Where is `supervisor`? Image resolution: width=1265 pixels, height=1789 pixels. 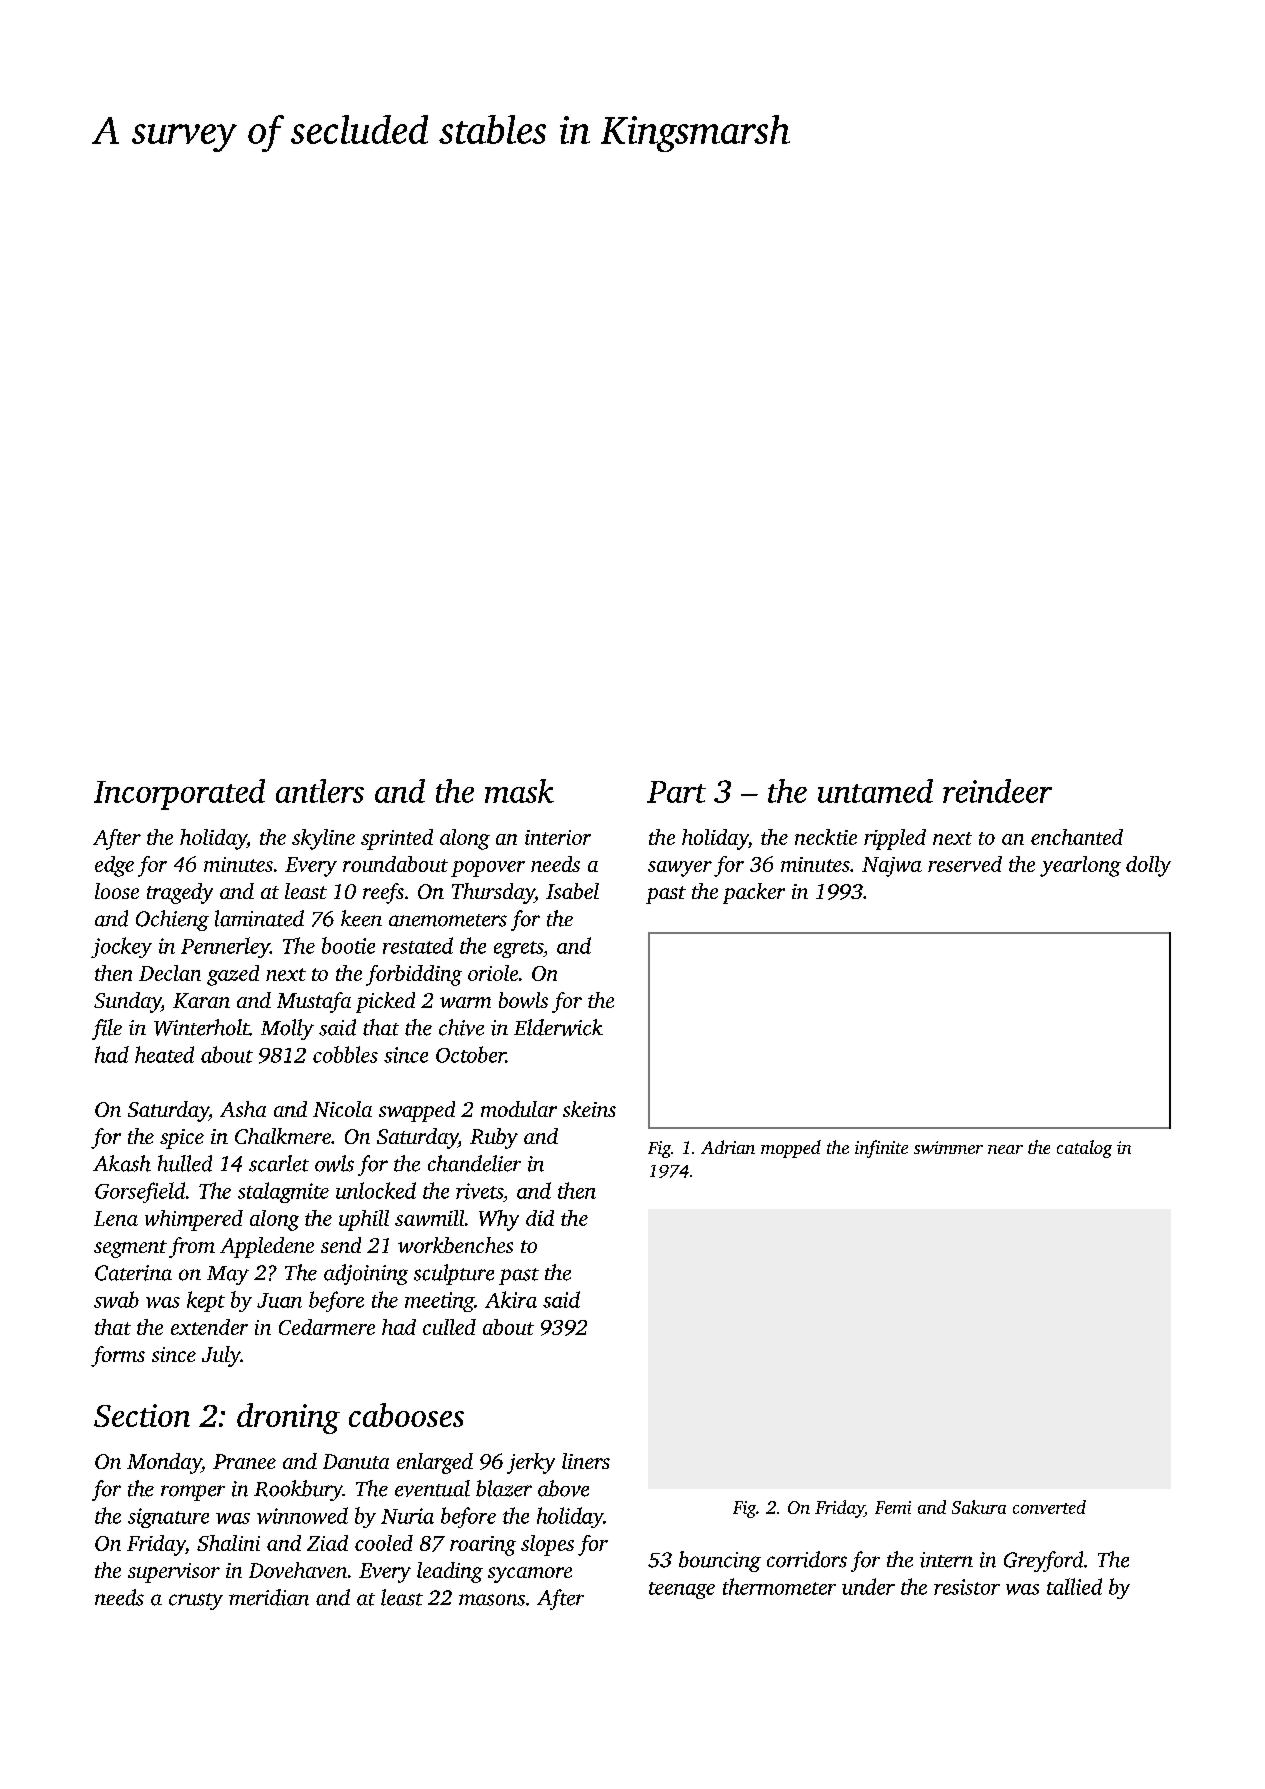 supervisor is located at coordinates (174, 1573).
